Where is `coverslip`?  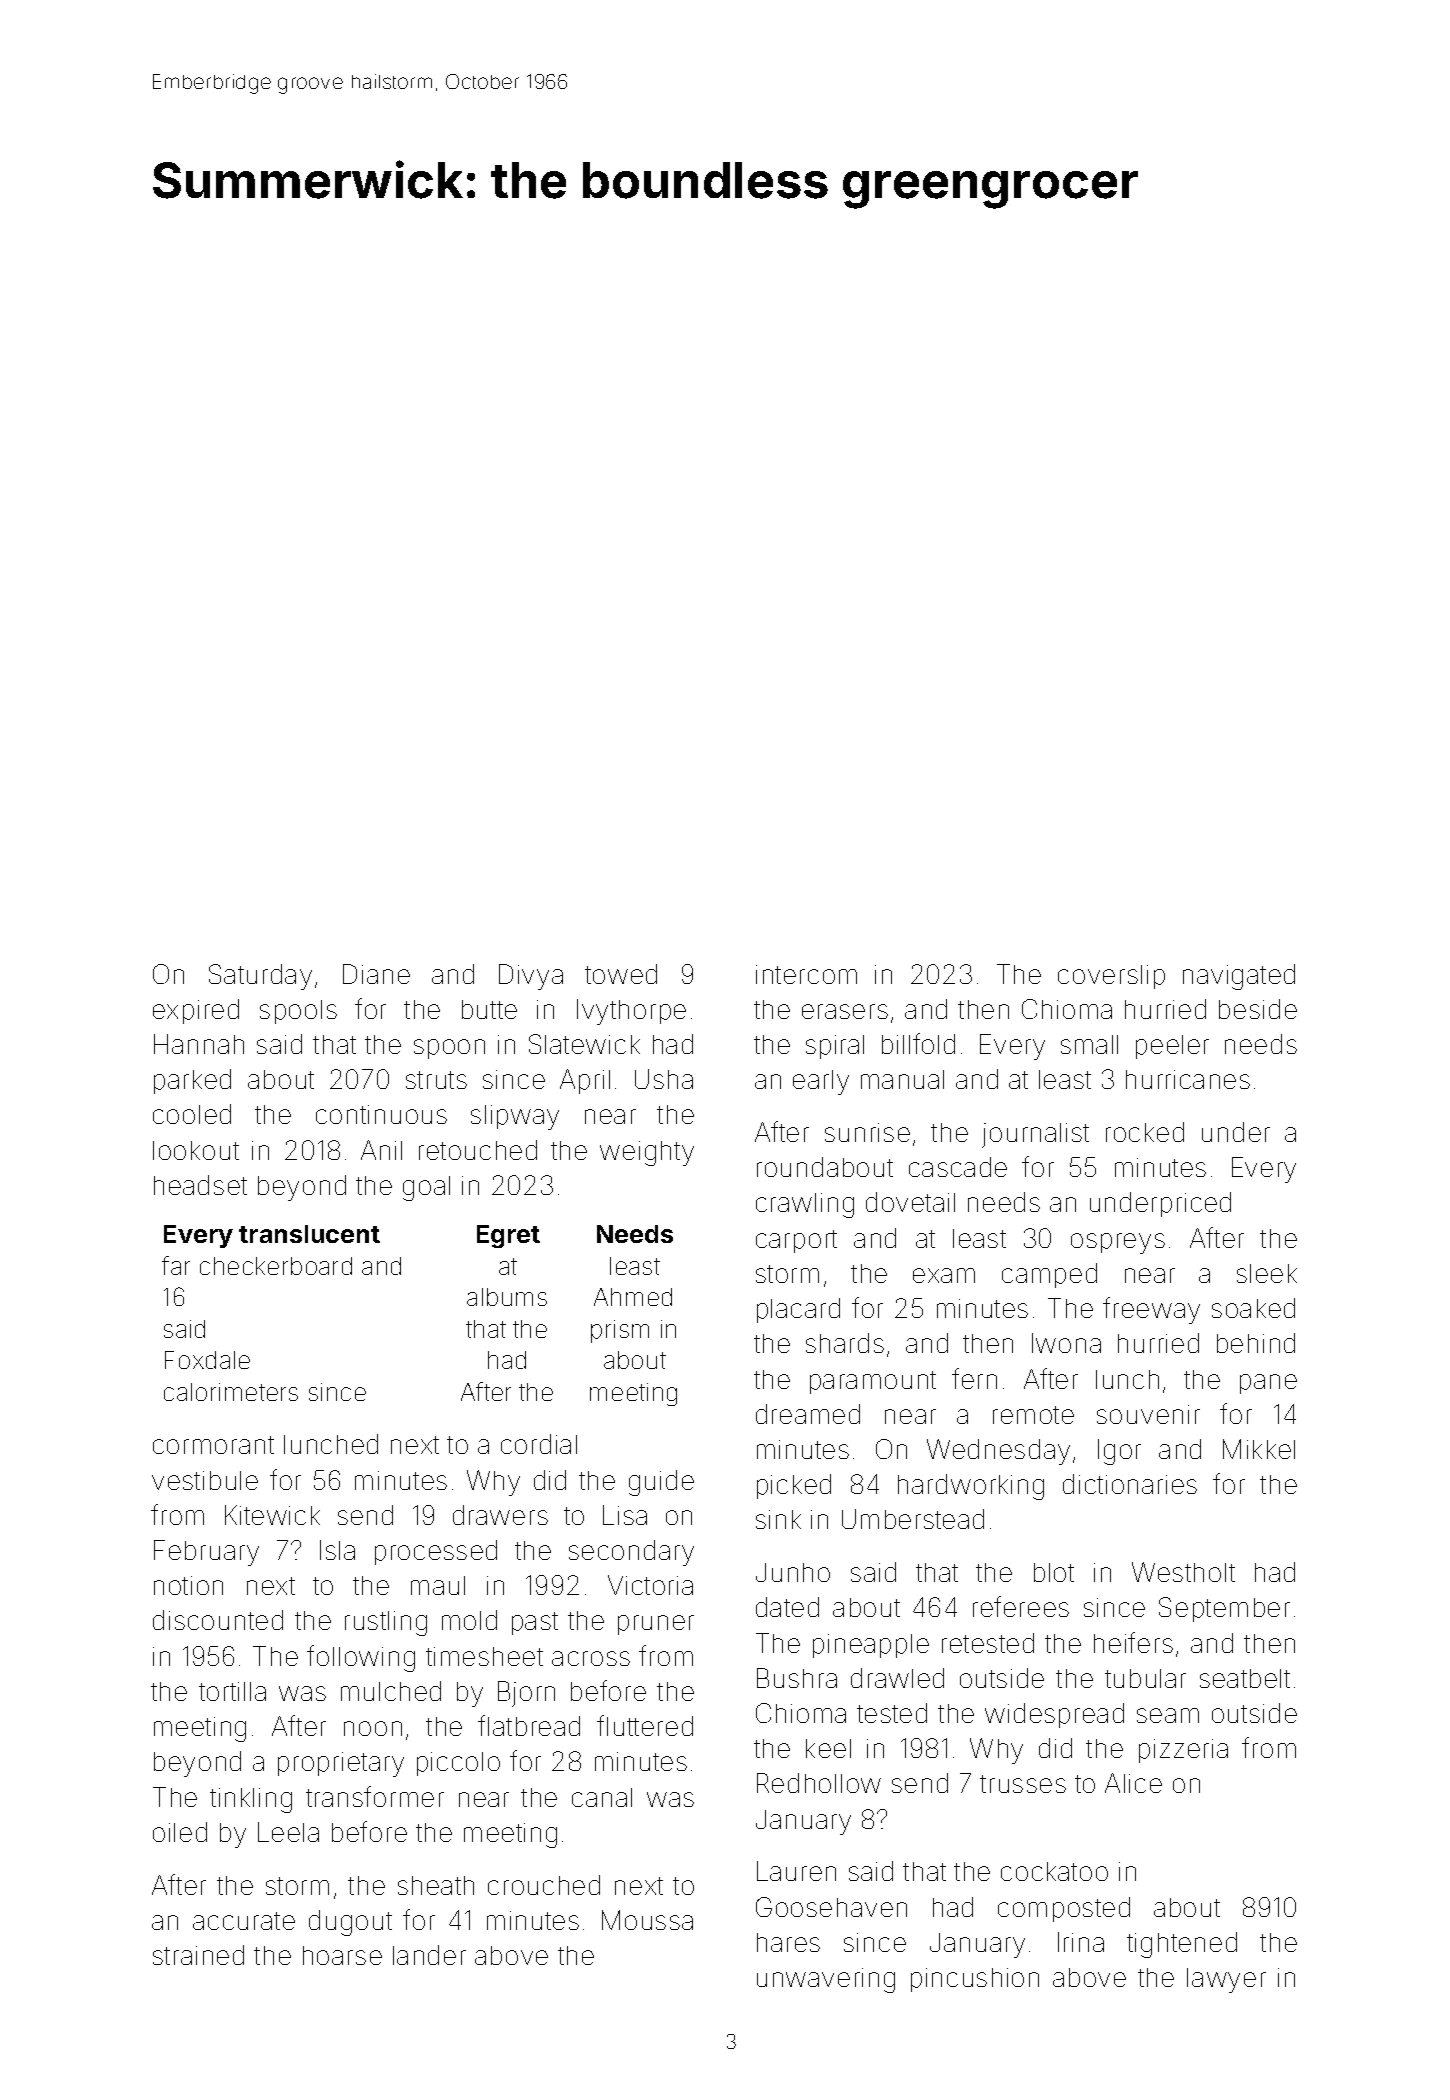 coverslip is located at coordinates (1111, 977).
